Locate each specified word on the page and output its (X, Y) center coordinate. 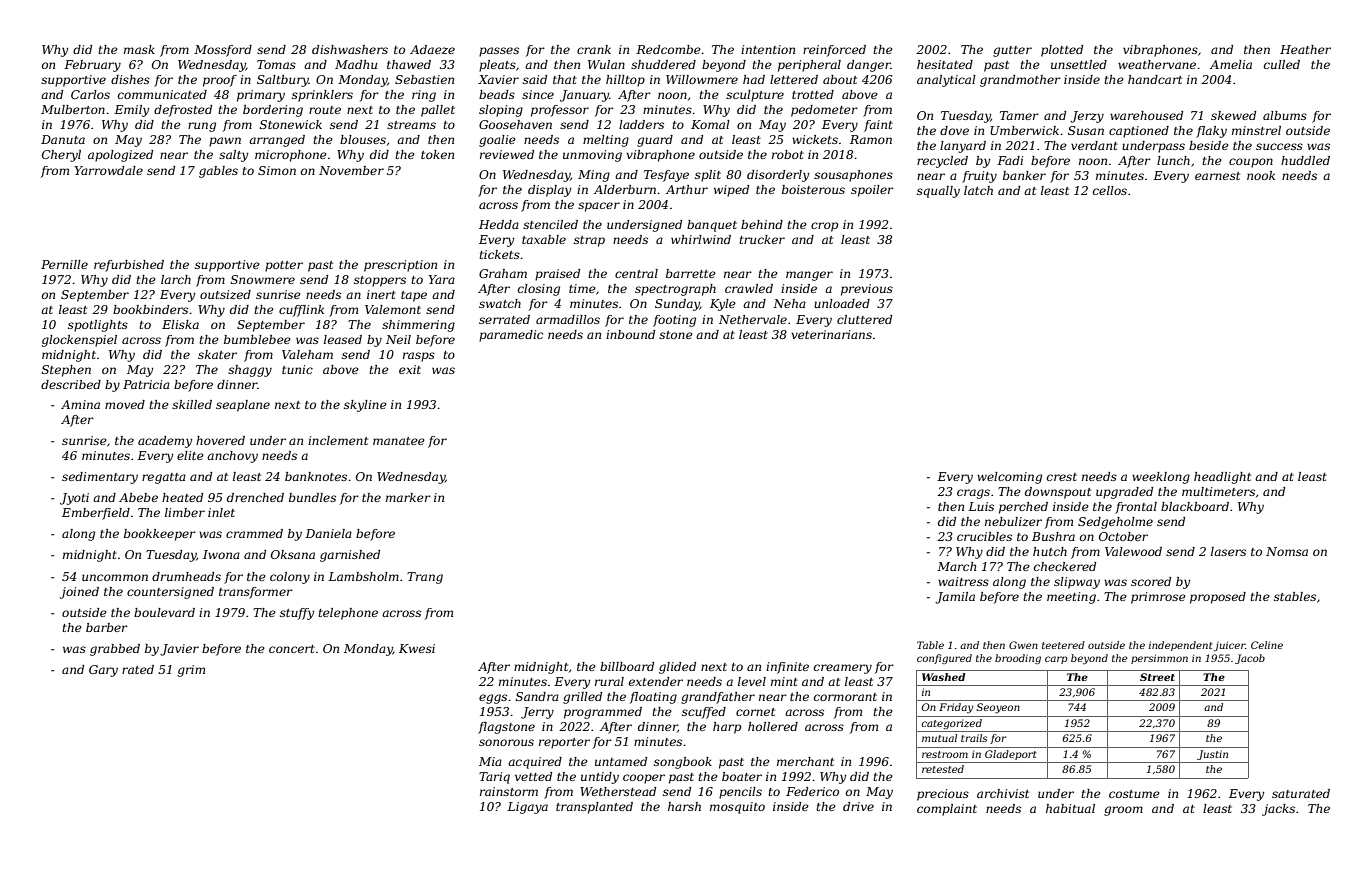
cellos (1110, 190)
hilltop (625, 81)
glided (677, 668)
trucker (762, 239)
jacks (1278, 810)
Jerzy (1087, 117)
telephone (348, 614)
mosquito (737, 808)
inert (381, 294)
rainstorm (509, 791)
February (92, 66)
